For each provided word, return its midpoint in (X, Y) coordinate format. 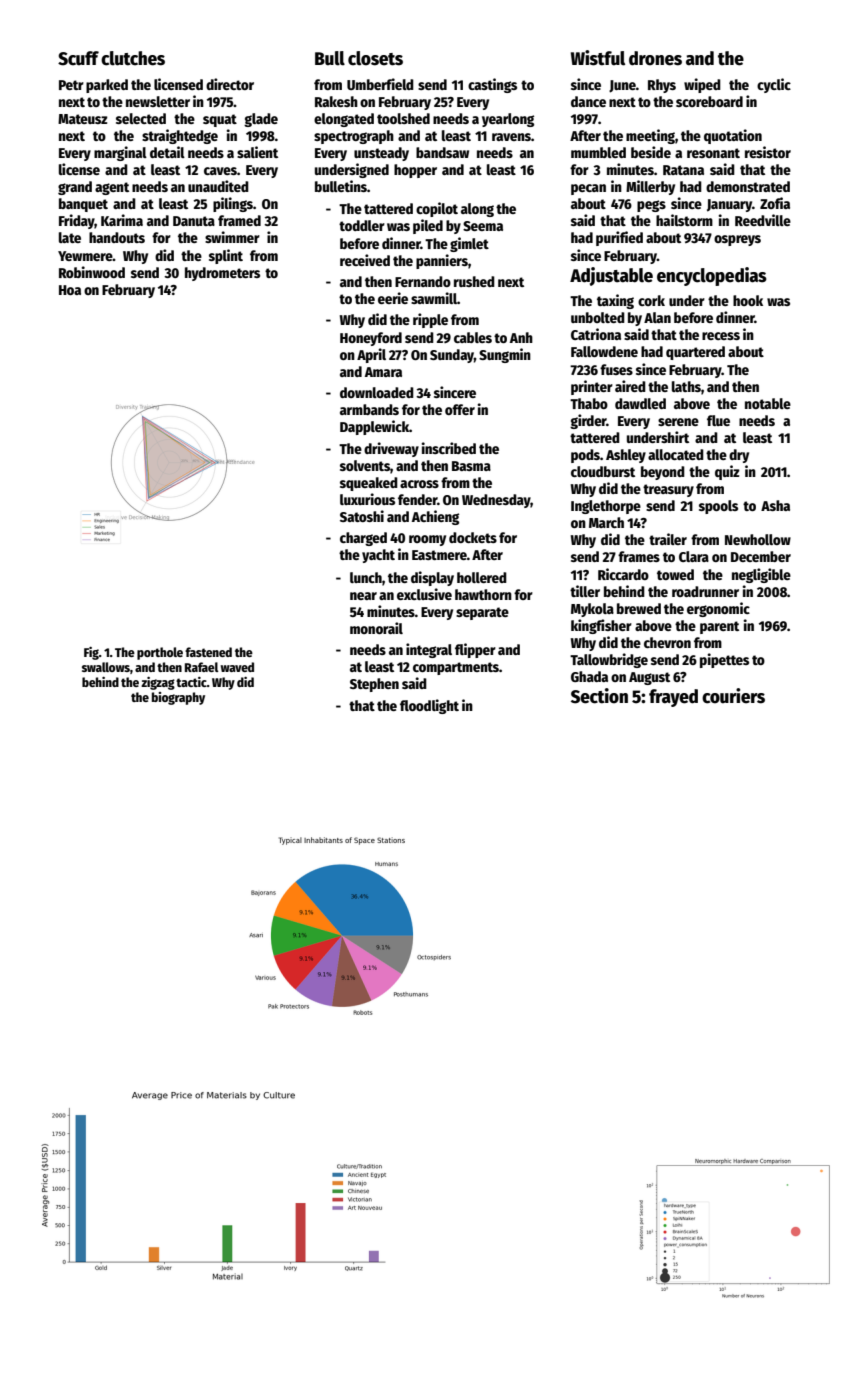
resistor (768, 152)
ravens (511, 137)
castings (492, 85)
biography (178, 698)
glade (261, 120)
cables (473, 337)
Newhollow (758, 539)
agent (112, 188)
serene (678, 422)
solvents (365, 465)
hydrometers (222, 274)
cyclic (774, 85)
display (432, 578)
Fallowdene (604, 351)
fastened (208, 652)
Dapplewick (374, 427)
